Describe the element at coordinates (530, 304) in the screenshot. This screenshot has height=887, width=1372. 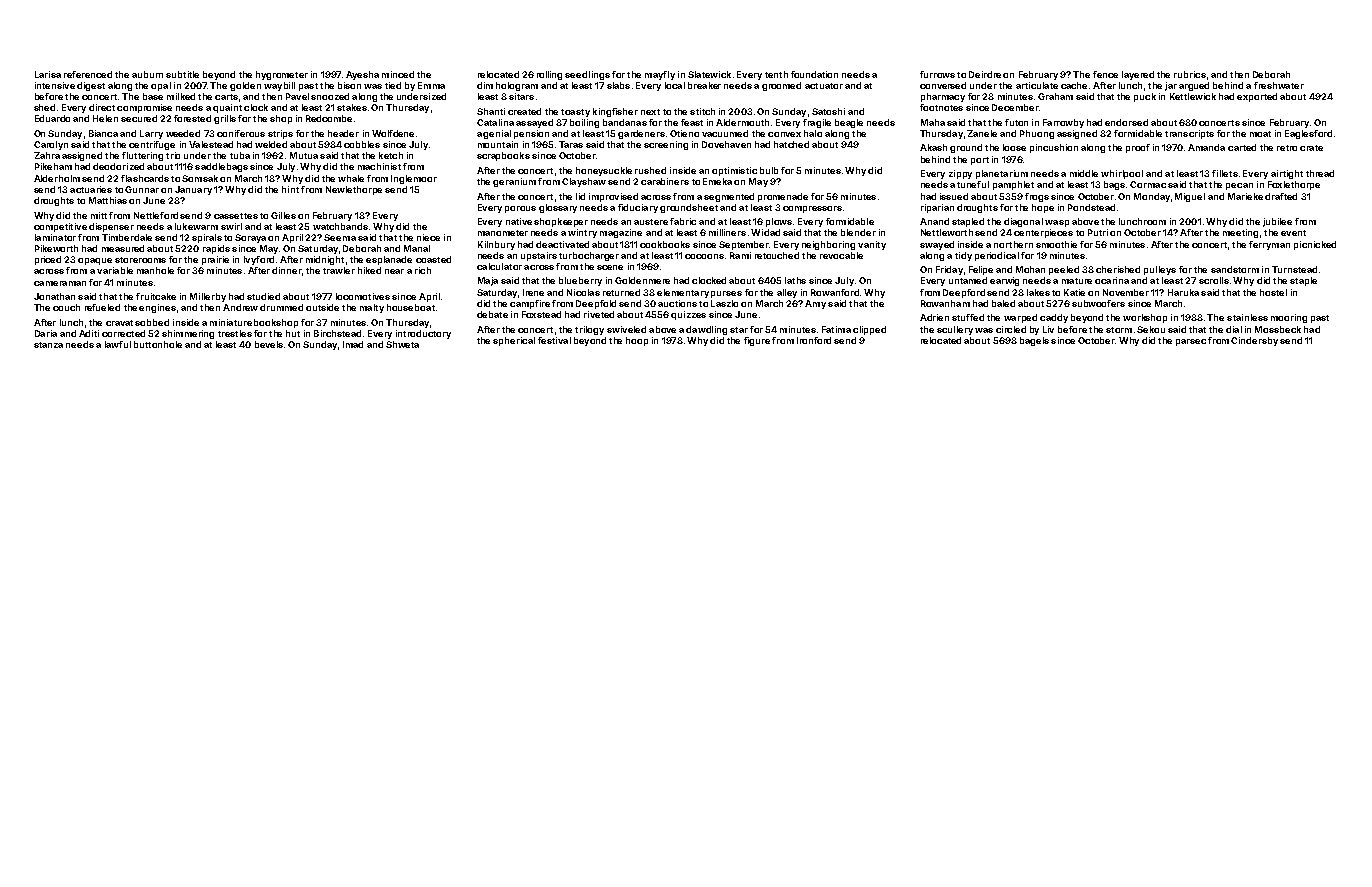
I see `campfire` at that location.
